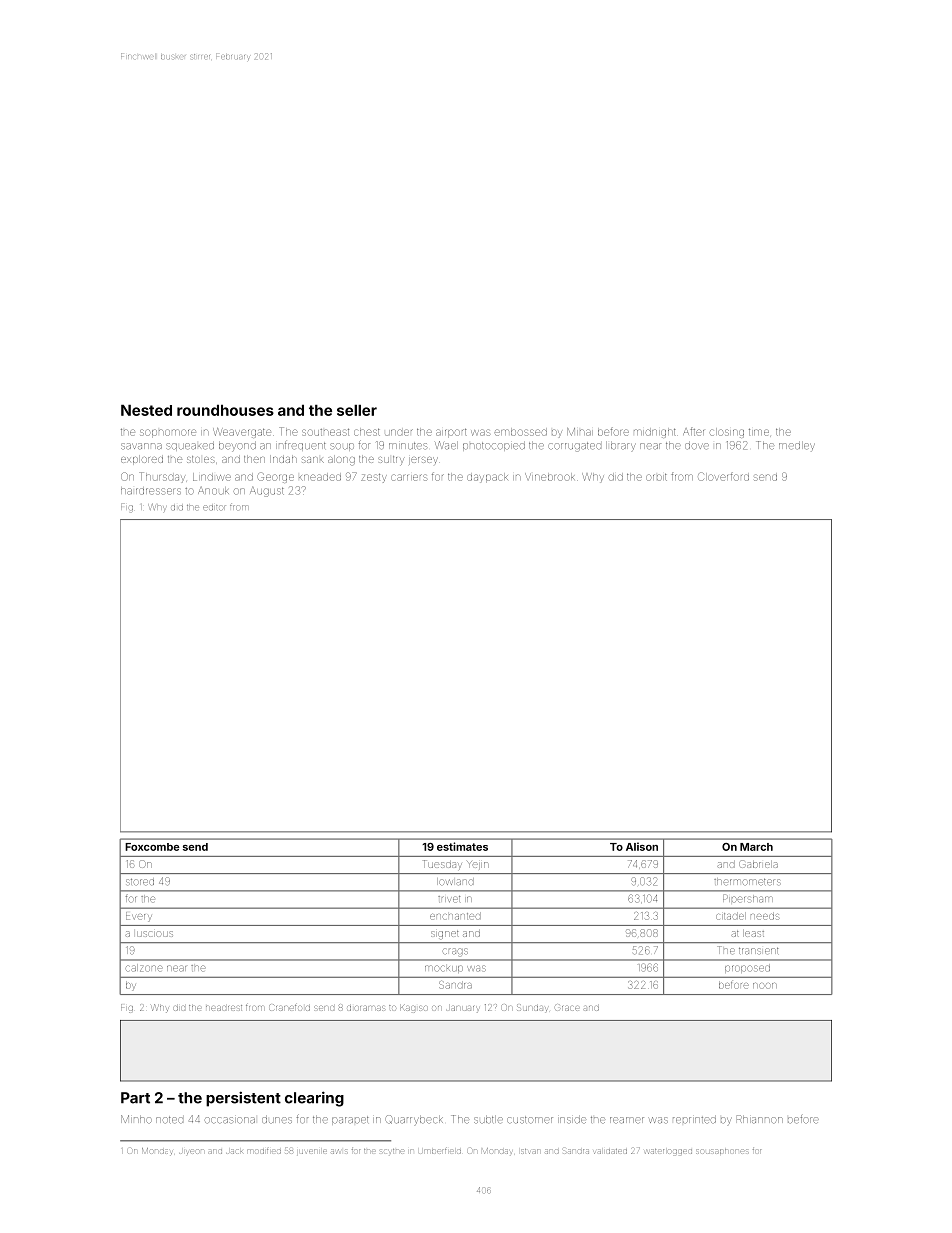  What do you see at coordinates (152, 847) in the document?
I see `Foxcombe` at bounding box center [152, 847].
